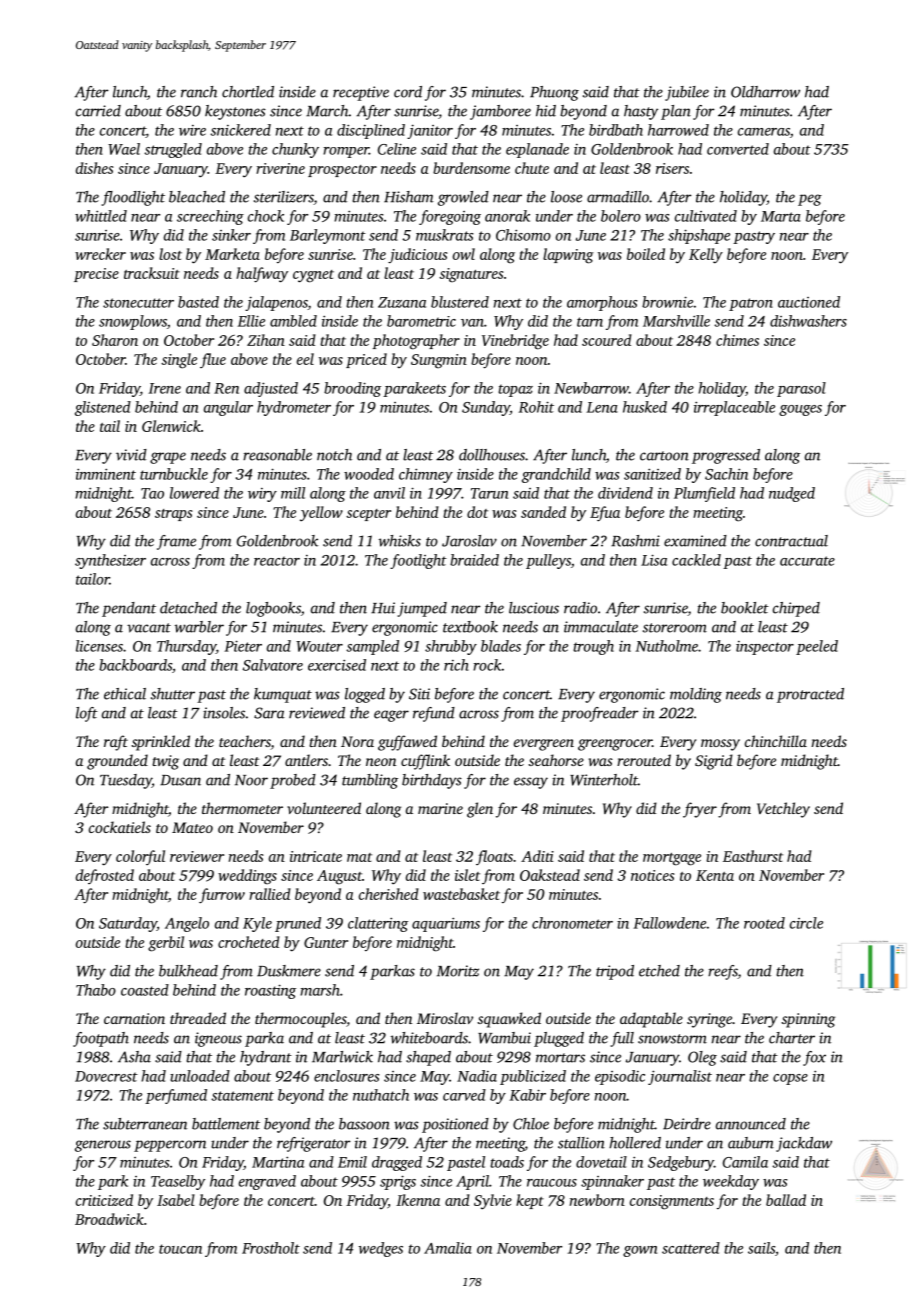 Image resolution: width=924 pixels, height=1308 pixels. What do you see at coordinates (247, 877) in the screenshot?
I see `weddings` at bounding box center [247, 877].
